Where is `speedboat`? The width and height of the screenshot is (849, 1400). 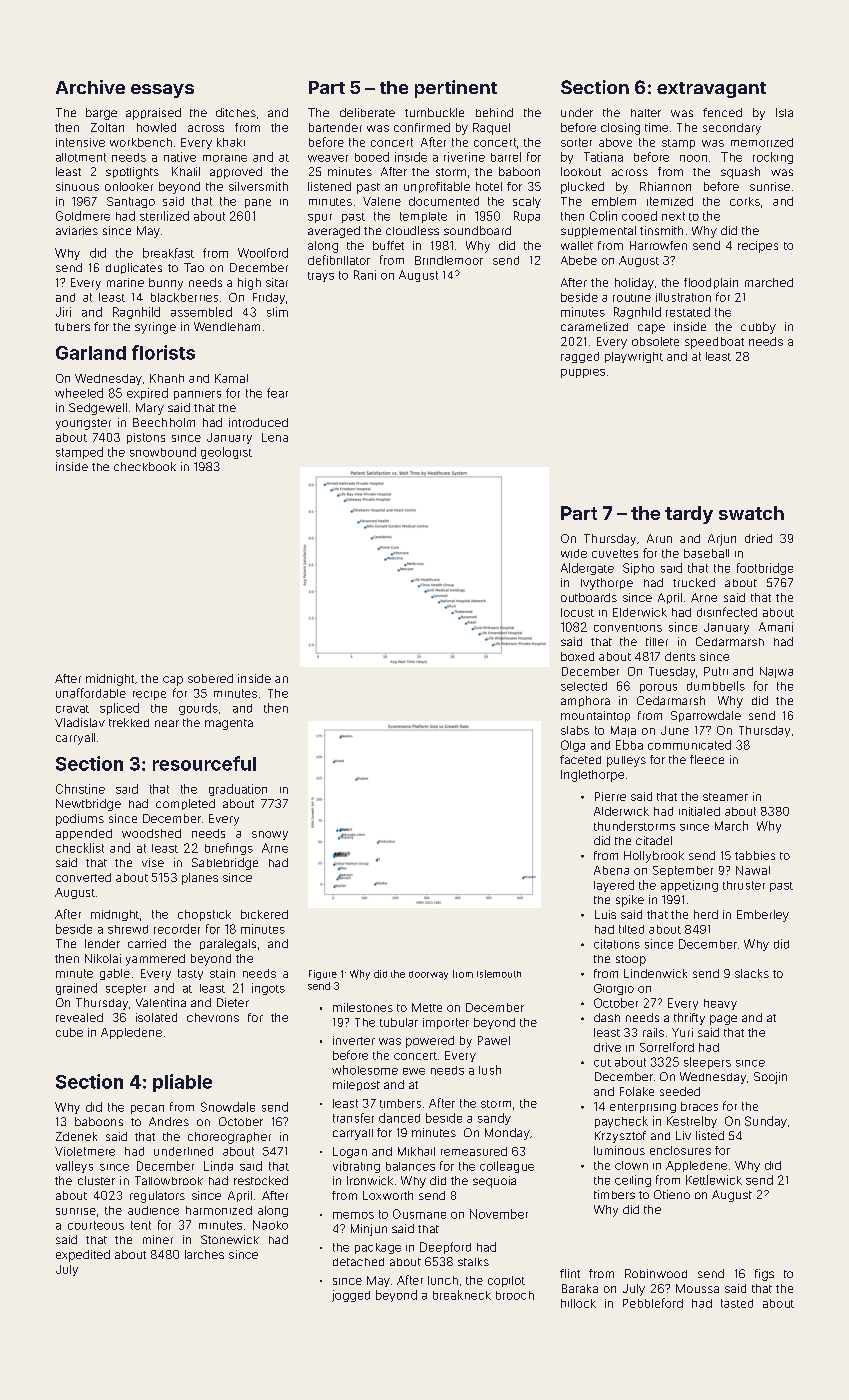 speedboat is located at coordinates (714, 343).
